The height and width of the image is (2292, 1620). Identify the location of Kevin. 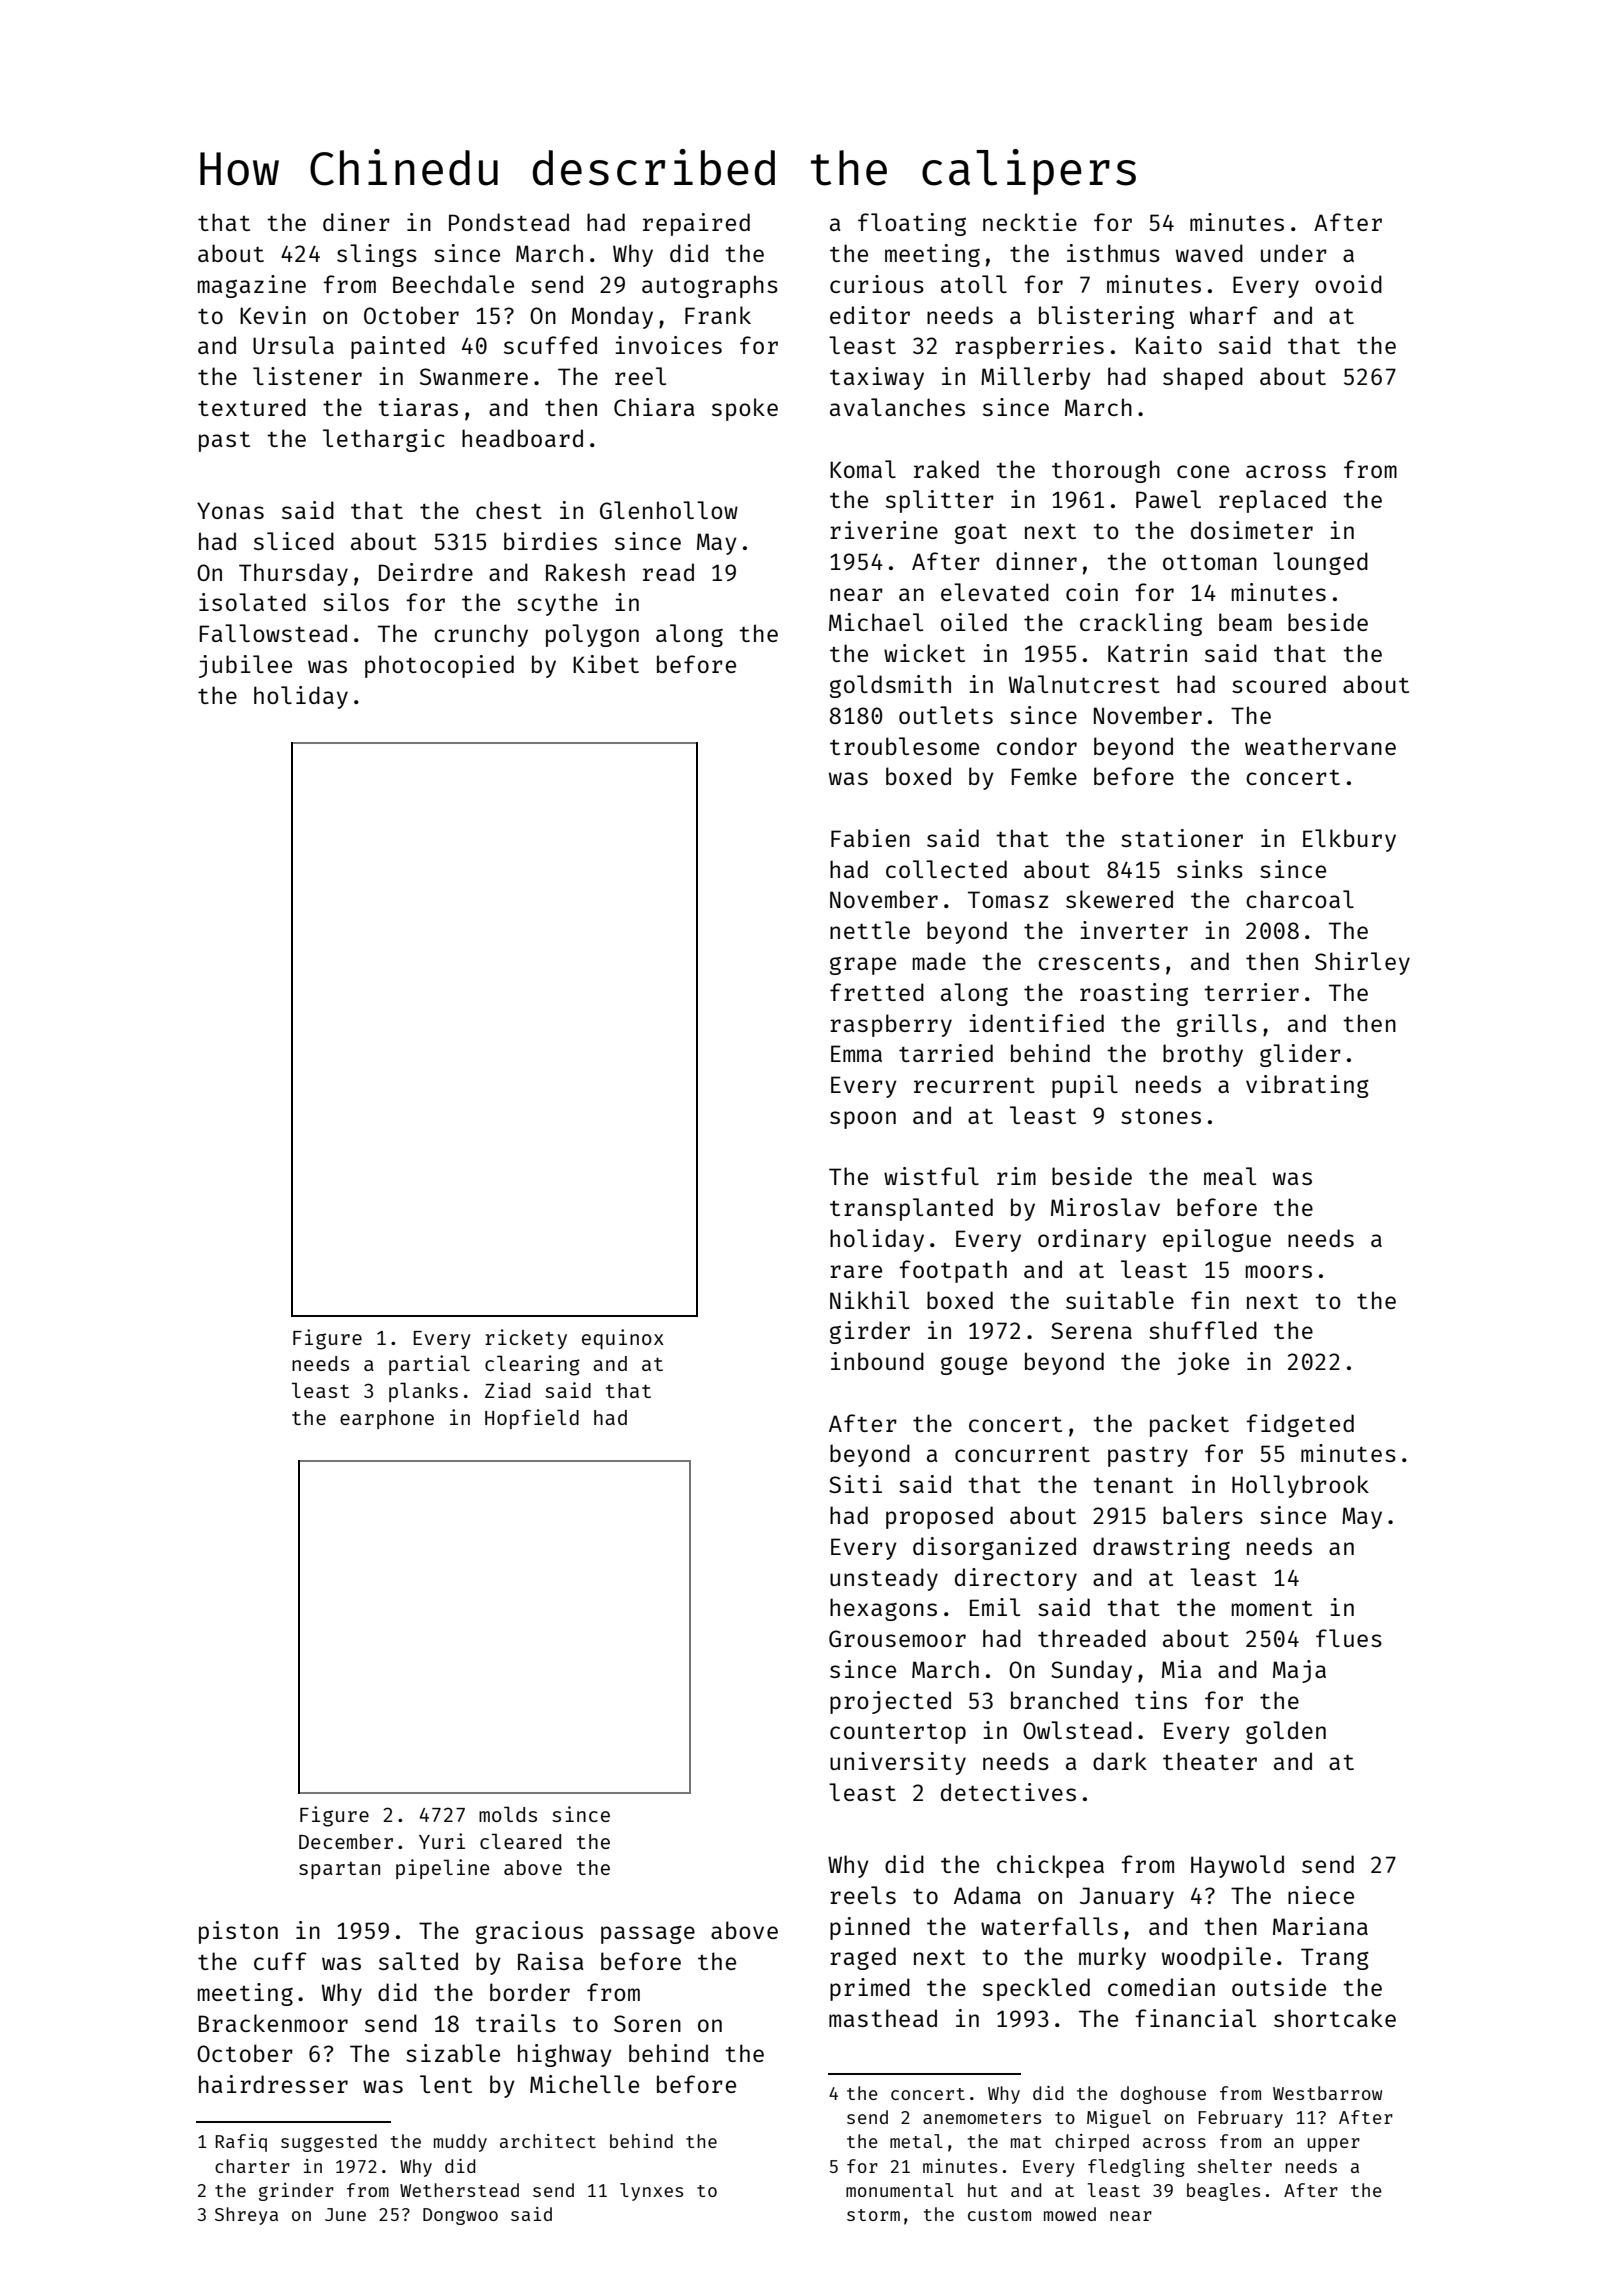
(273, 315).
